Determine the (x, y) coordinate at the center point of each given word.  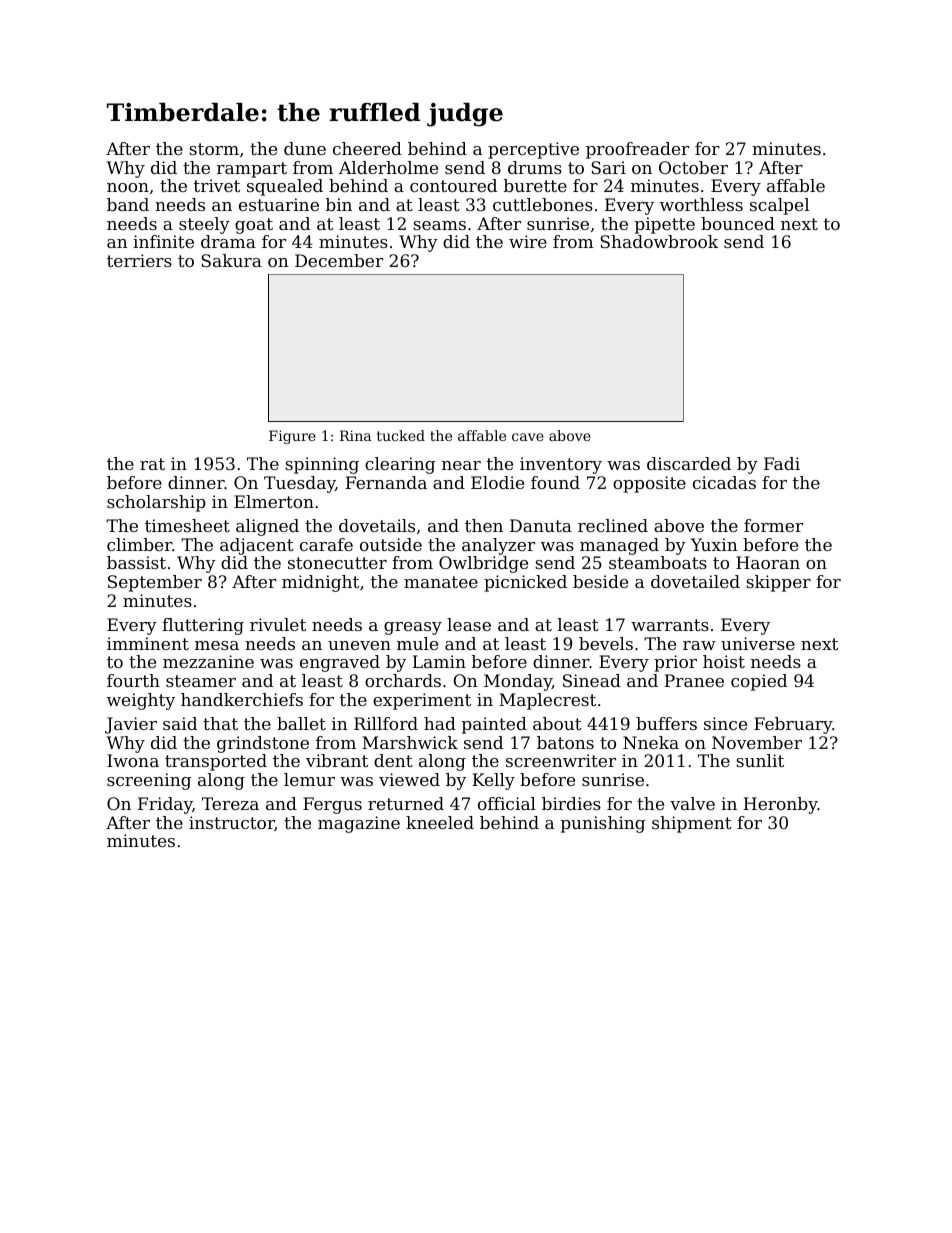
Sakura (231, 260)
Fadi (782, 463)
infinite (163, 241)
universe (758, 643)
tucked (401, 435)
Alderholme (388, 167)
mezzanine (208, 661)
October (693, 167)
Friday (165, 805)
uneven (359, 645)
